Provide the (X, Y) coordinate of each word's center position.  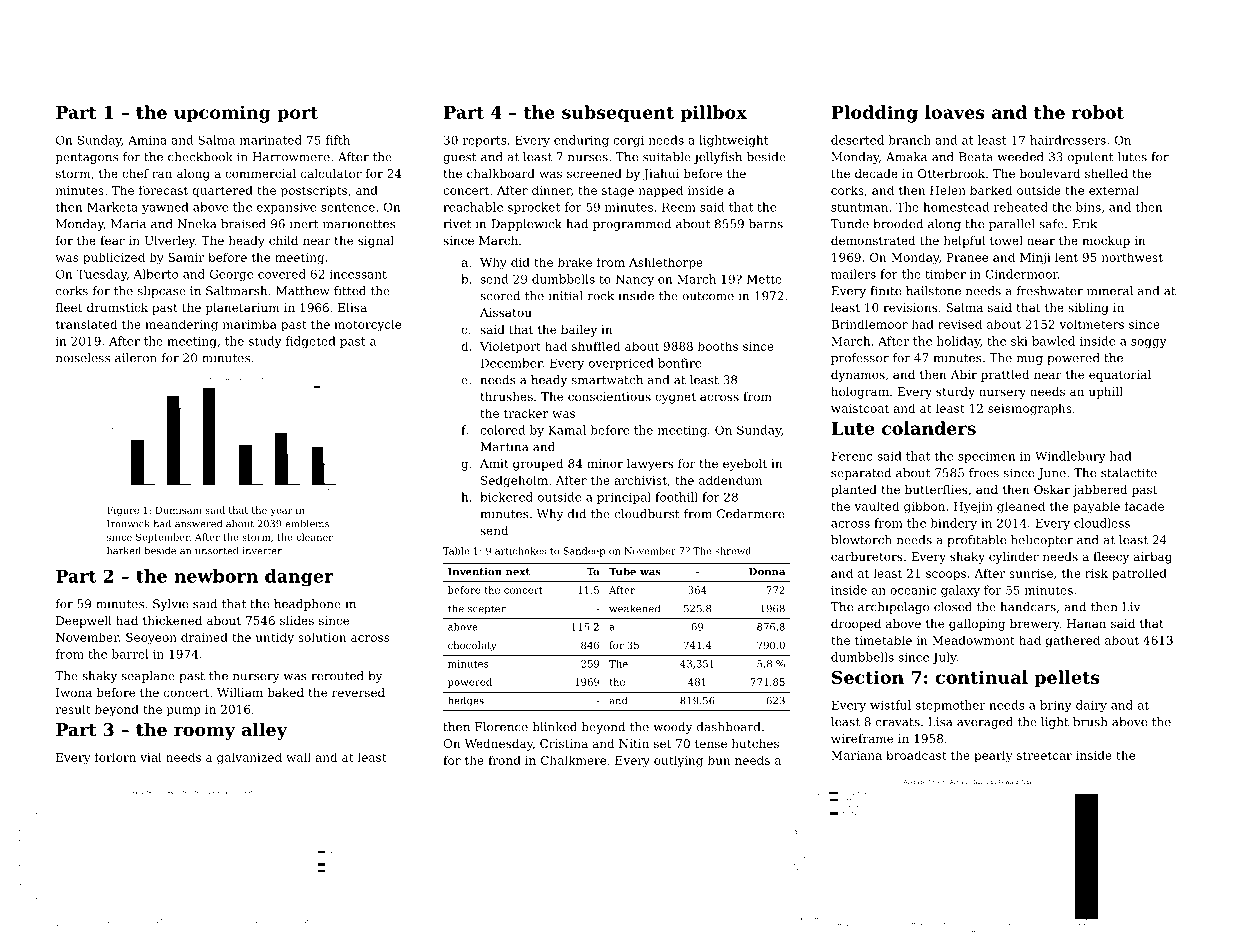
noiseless (83, 358)
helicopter (1042, 541)
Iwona (74, 692)
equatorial (1120, 376)
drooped (856, 625)
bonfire (679, 363)
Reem (679, 207)
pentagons (86, 158)
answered (198, 524)
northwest (1132, 257)
